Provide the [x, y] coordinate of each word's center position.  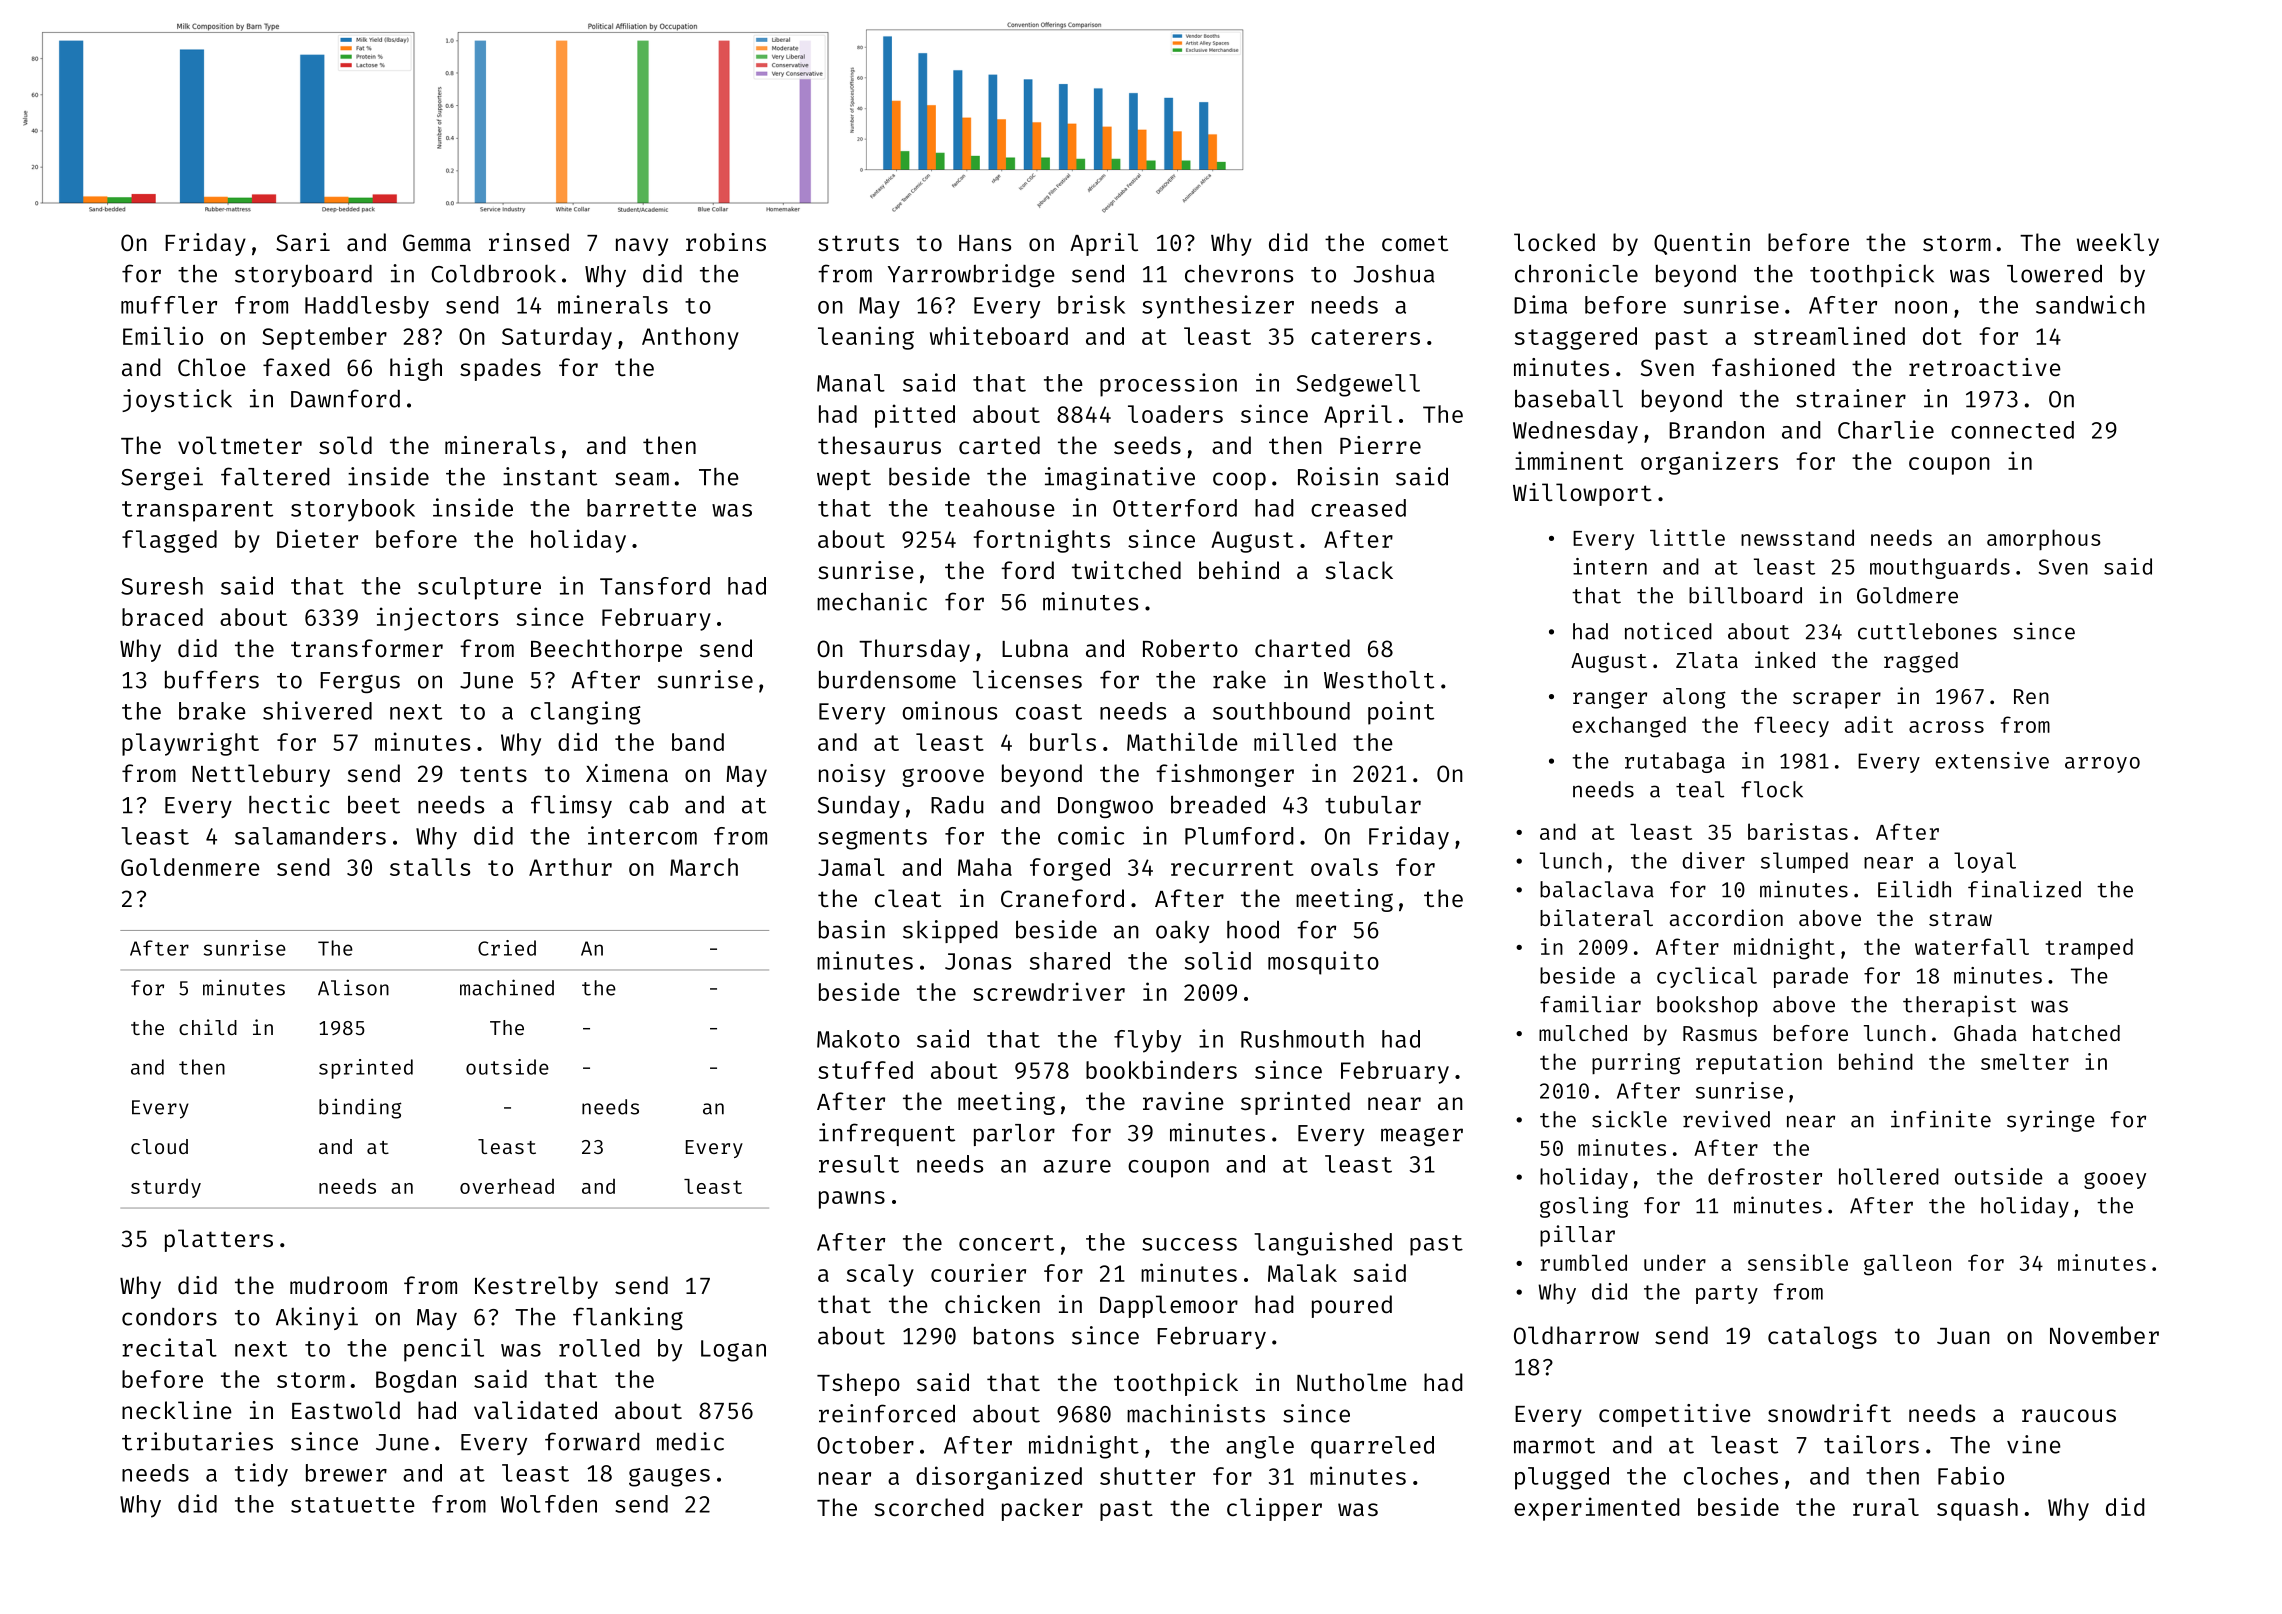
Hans [985, 243]
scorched [929, 1507]
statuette [353, 1505]
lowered [2054, 273]
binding [360, 1108]
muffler [169, 305]
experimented [1597, 1509]
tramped [2089, 948]
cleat [908, 898]
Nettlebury [261, 775]
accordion [1726, 917]
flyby [1147, 1041]
